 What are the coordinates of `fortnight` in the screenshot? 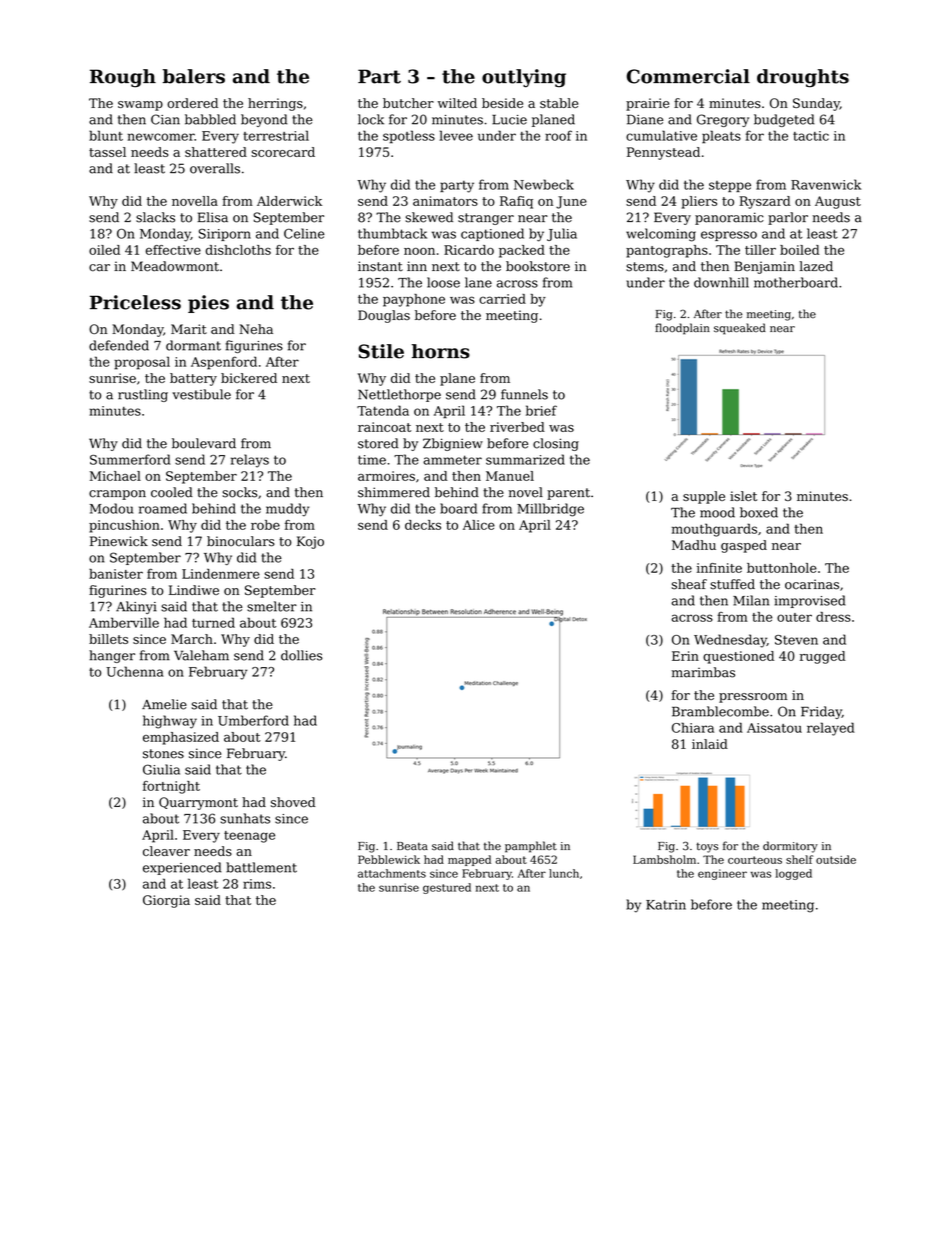 It's located at (171, 787).
